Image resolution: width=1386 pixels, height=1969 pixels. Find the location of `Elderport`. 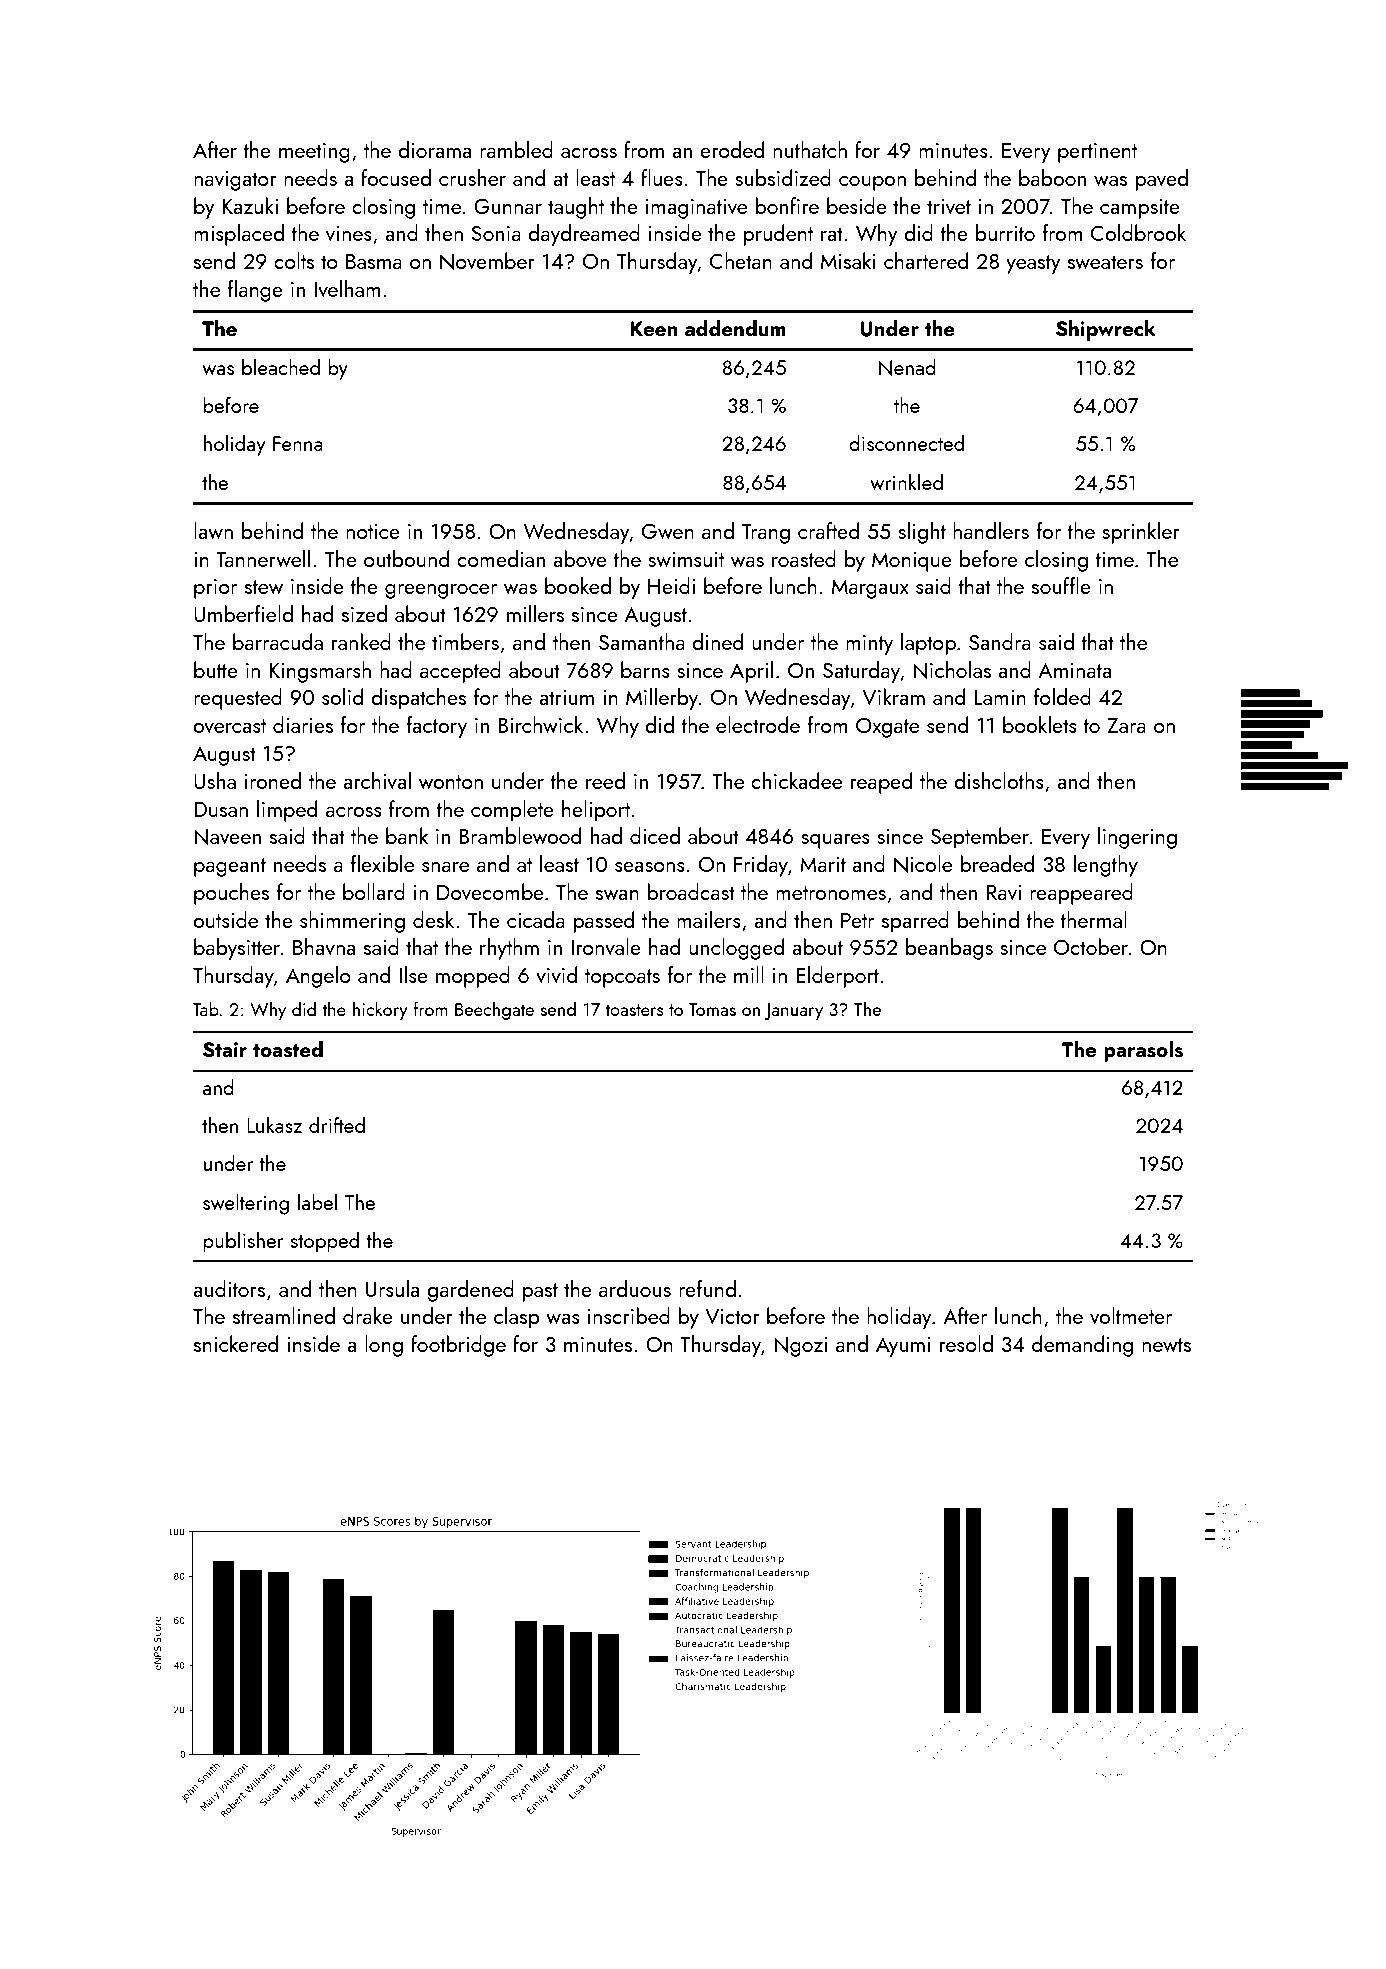

Elderport is located at coordinates (837, 977).
